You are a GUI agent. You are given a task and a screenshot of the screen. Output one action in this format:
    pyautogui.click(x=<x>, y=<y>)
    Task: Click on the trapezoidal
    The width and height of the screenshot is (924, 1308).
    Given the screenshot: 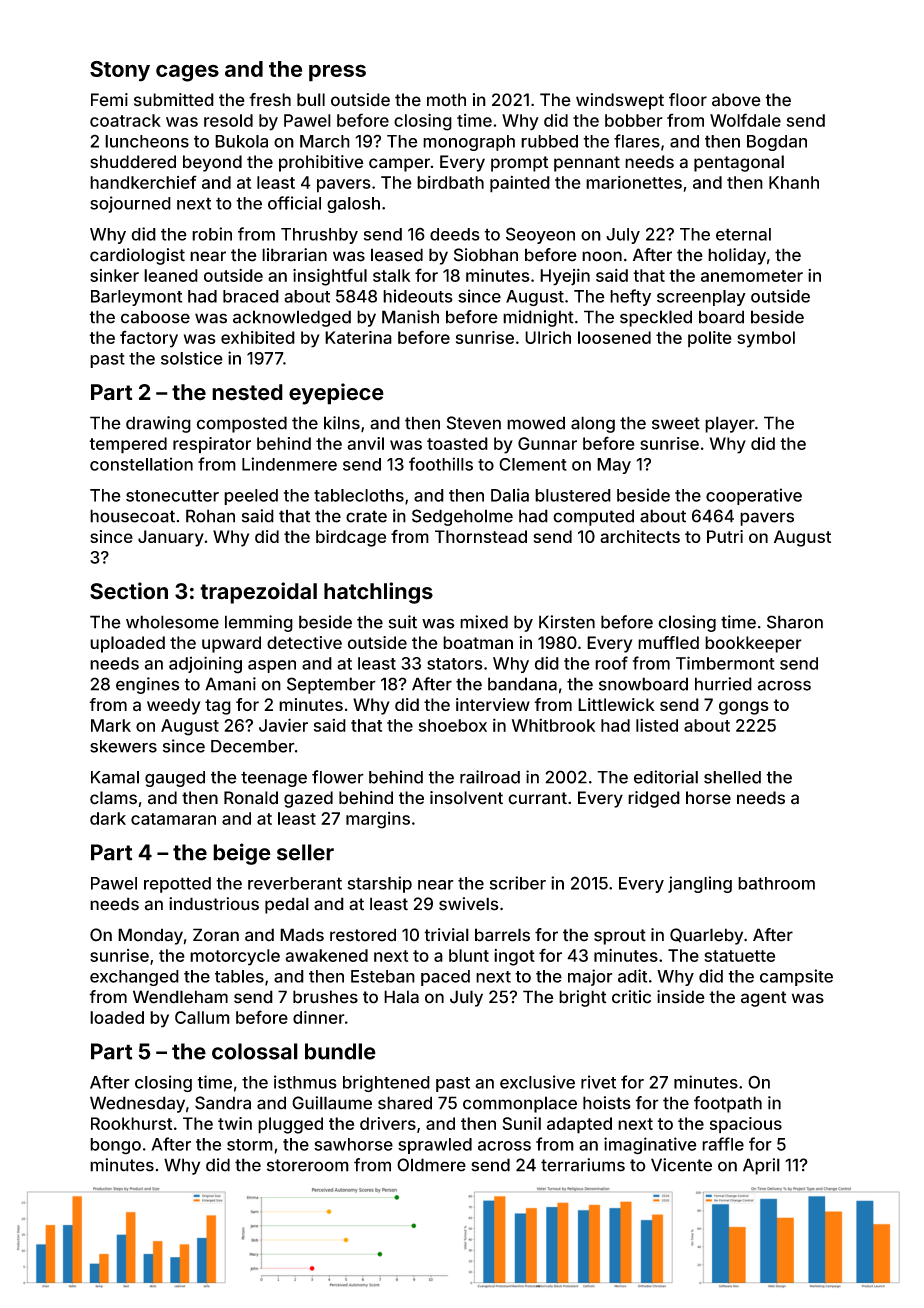 What is the action you would take?
    pyautogui.click(x=258, y=593)
